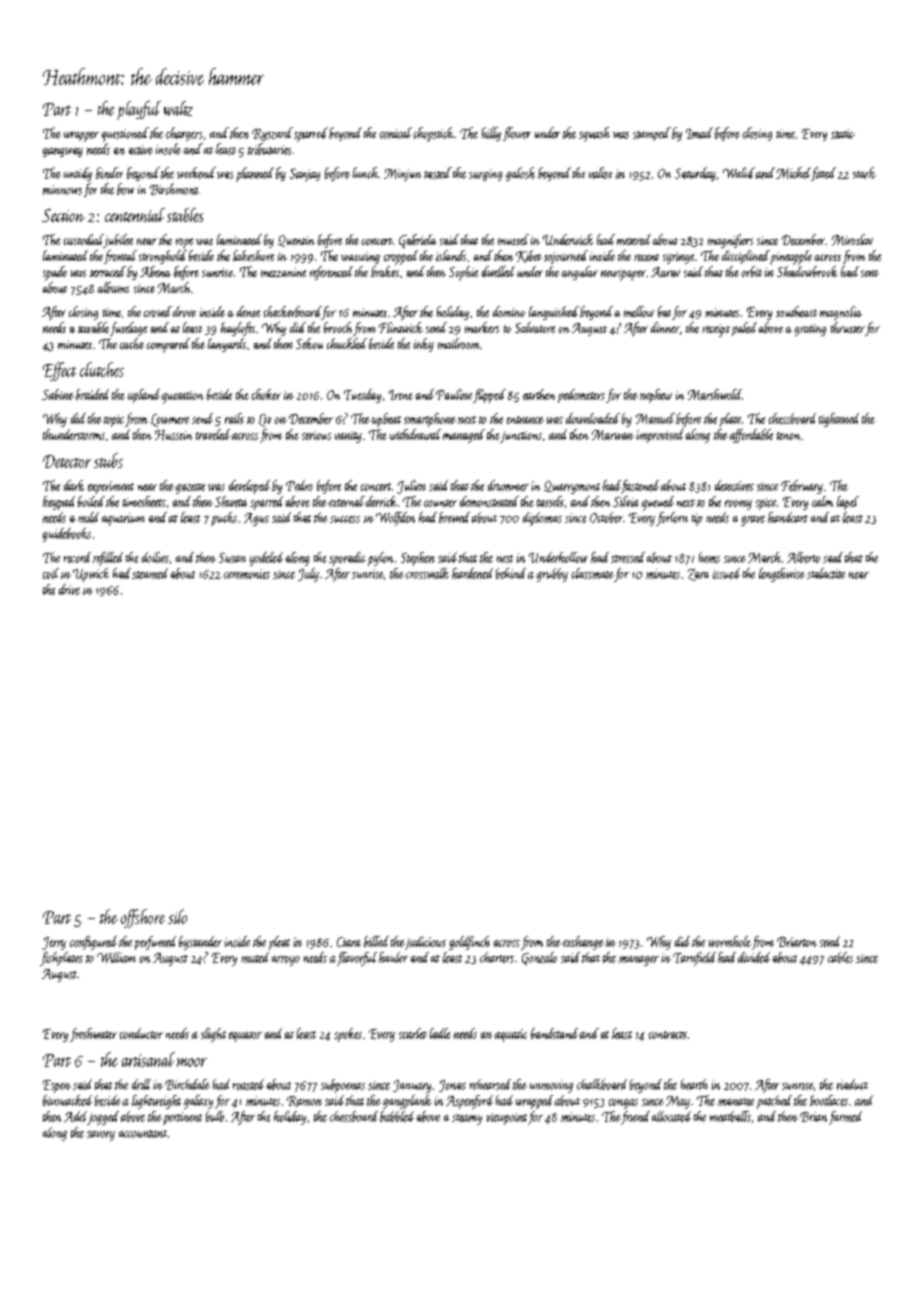  What do you see at coordinates (788, 436) in the screenshot?
I see `tenon` at bounding box center [788, 436].
